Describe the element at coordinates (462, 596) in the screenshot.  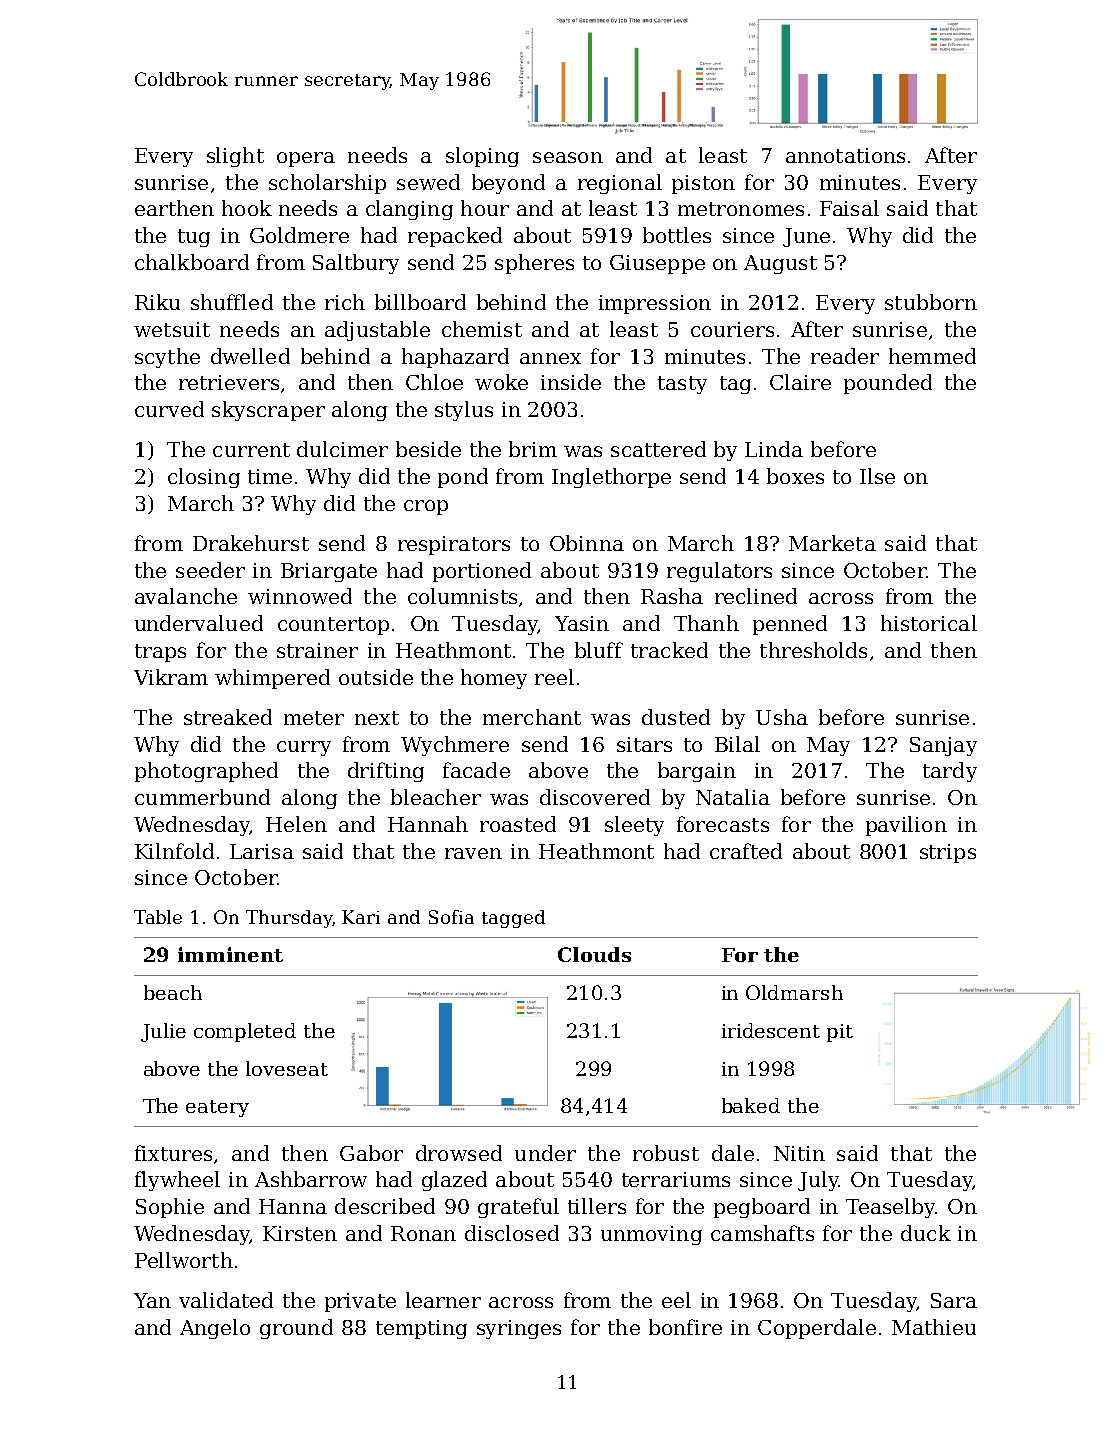
I see `columnists` at that location.
